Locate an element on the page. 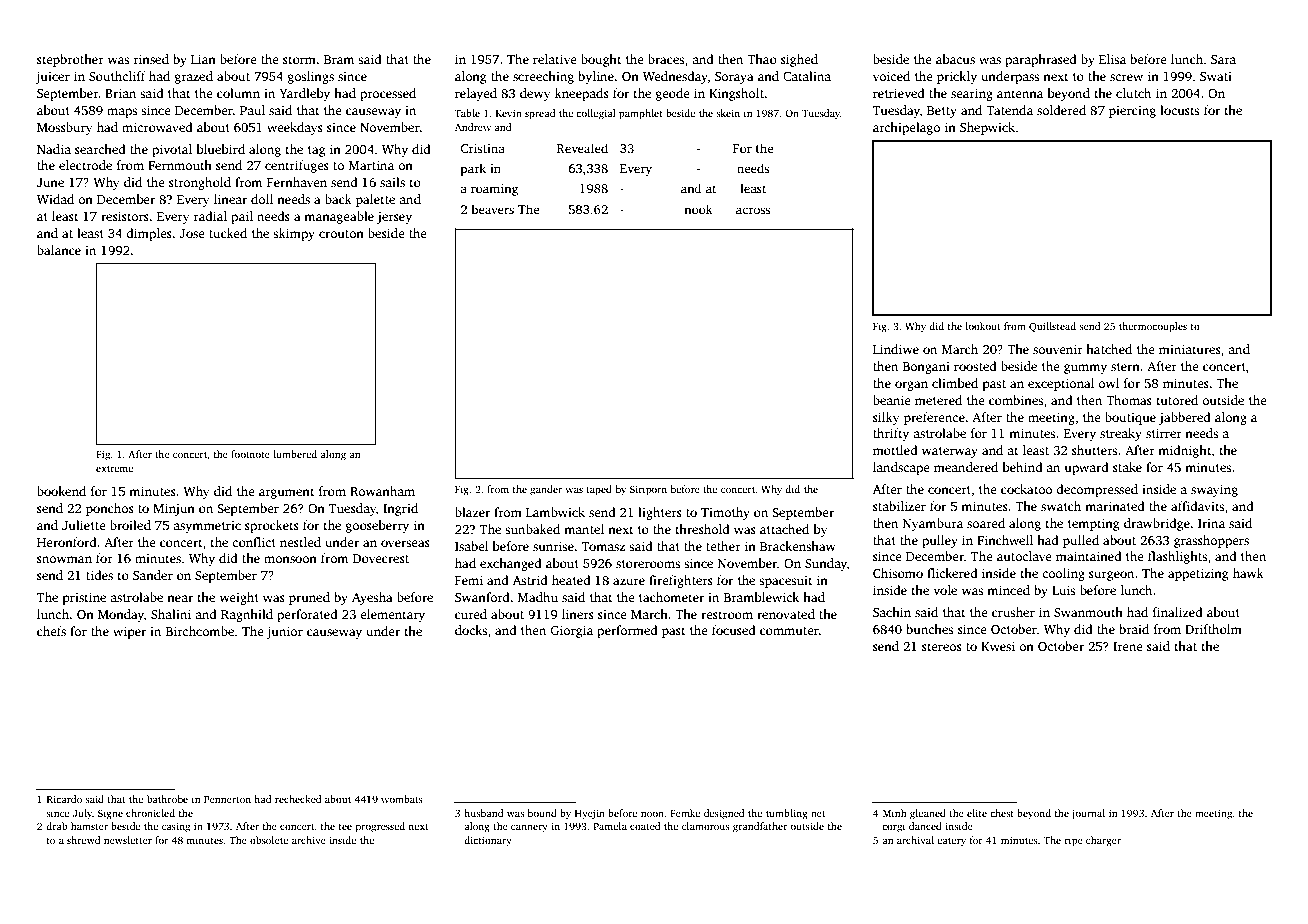  hawk is located at coordinates (1248, 573).
